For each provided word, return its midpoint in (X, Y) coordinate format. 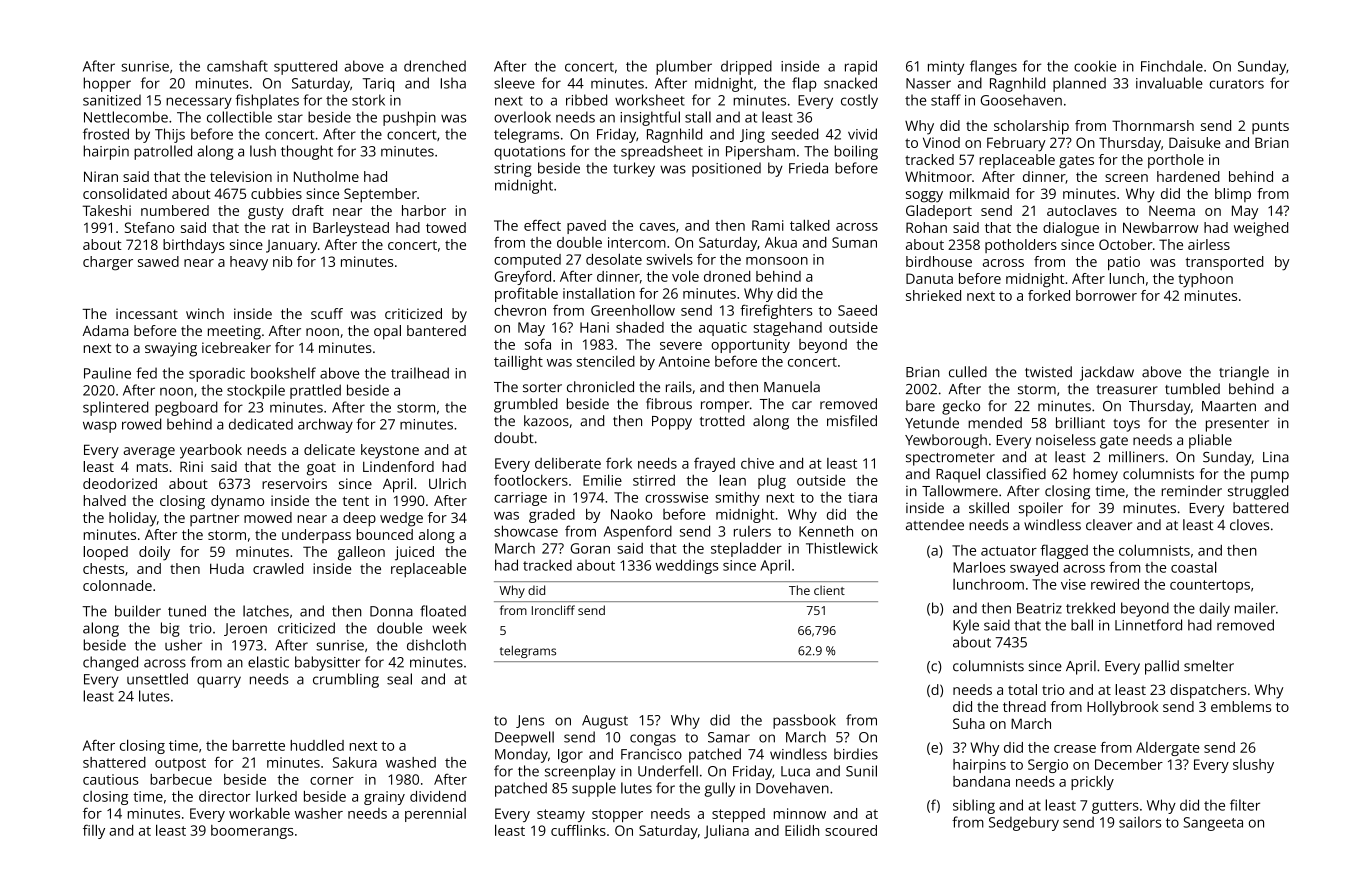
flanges (993, 67)
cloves (1249, 524)
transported (1224, 263)
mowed (268, 517)
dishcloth (436, 645)
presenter (1237, 425)
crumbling (346, 680)
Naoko (631, 514)
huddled (317, 745)
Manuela (792, 386)
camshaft (237, 66)
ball (1082, 625)
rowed (141, 424)
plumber (684, 67)
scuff (327, 313)
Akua (781, 242)
